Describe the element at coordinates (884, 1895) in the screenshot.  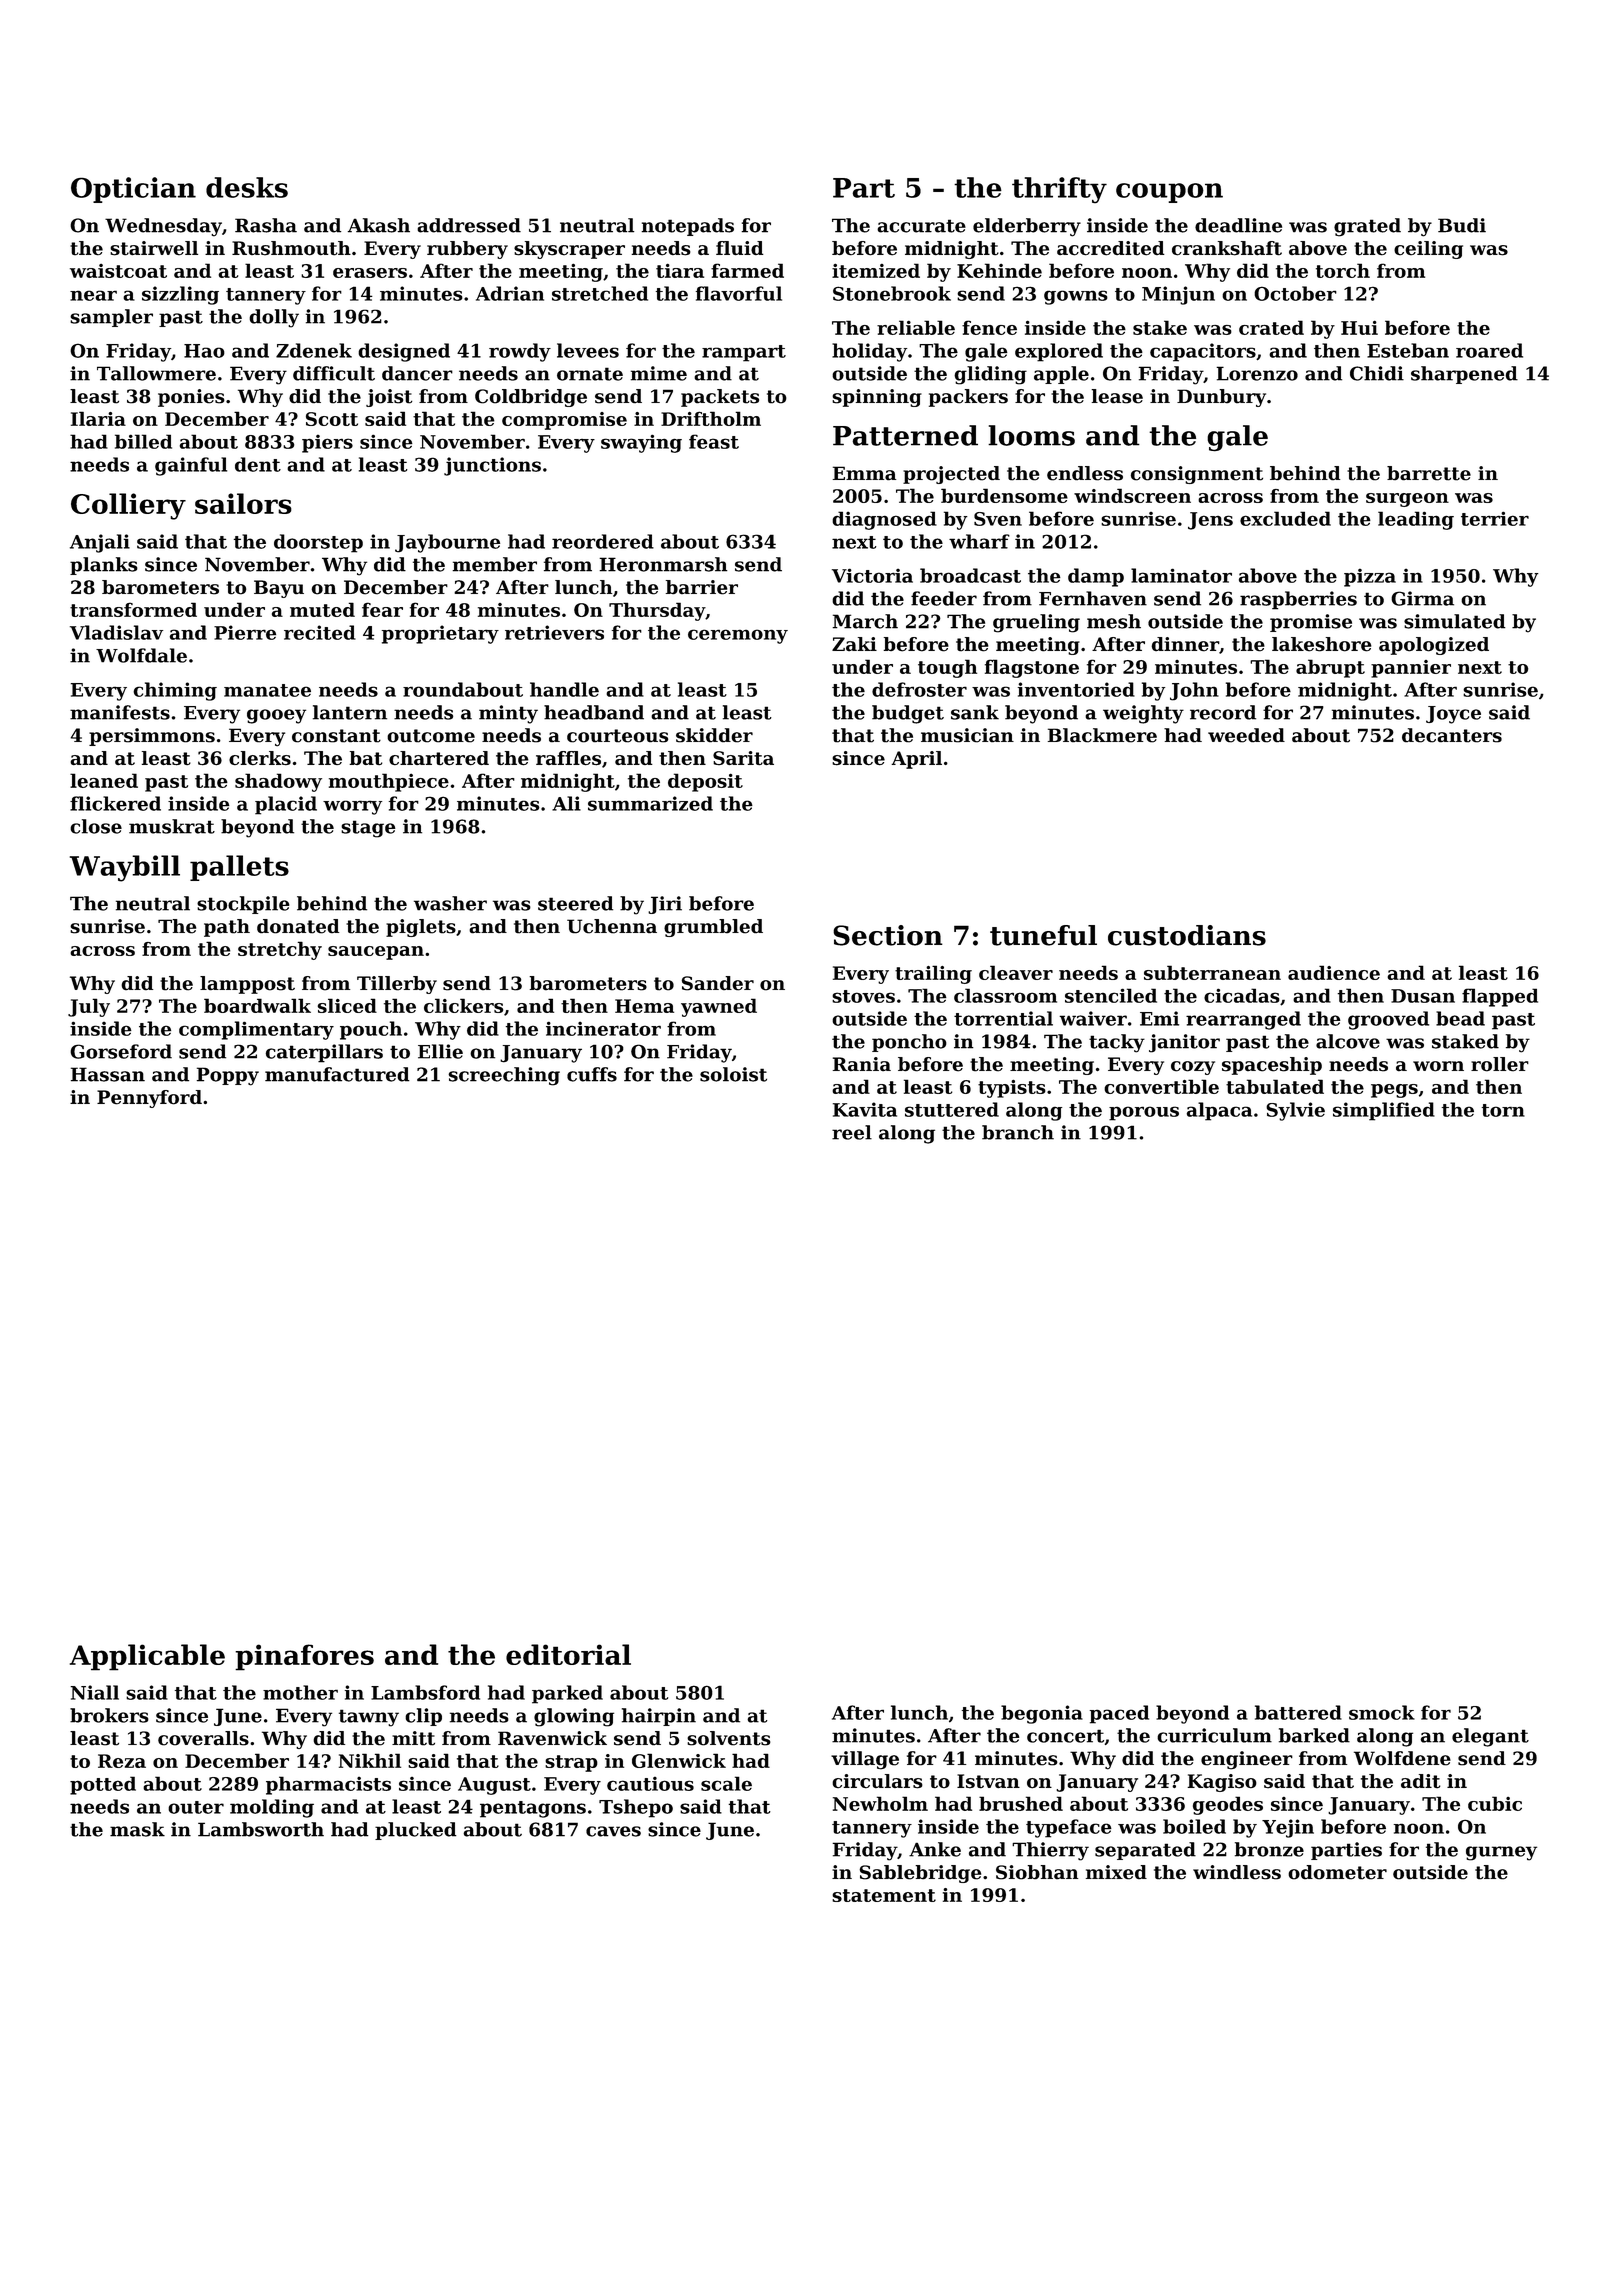
I see `statement` at that location.
